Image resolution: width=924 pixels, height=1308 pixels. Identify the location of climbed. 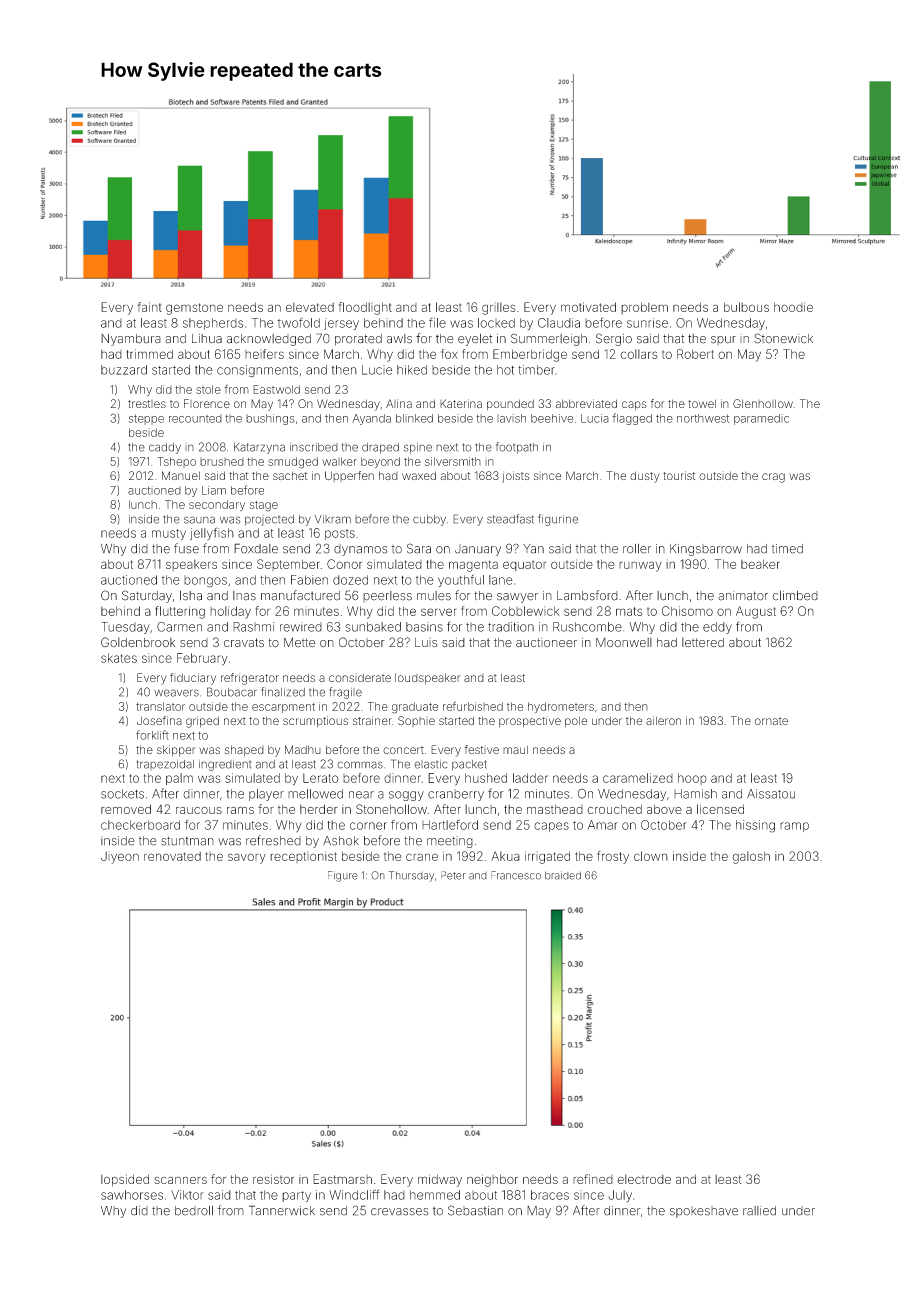
(795, 596).
